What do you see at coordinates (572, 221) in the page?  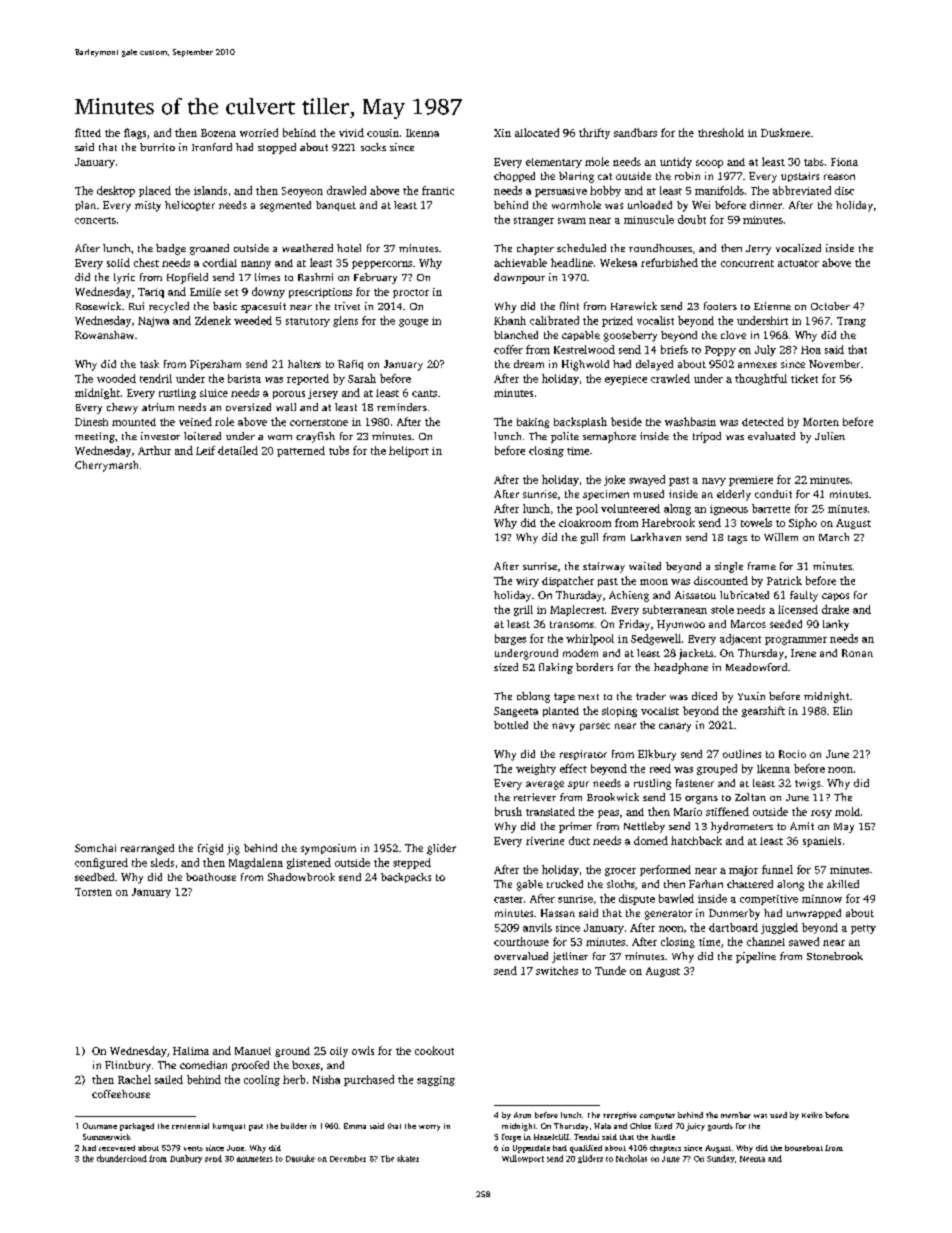 I see `swam` at bounding box center [572, 221].
